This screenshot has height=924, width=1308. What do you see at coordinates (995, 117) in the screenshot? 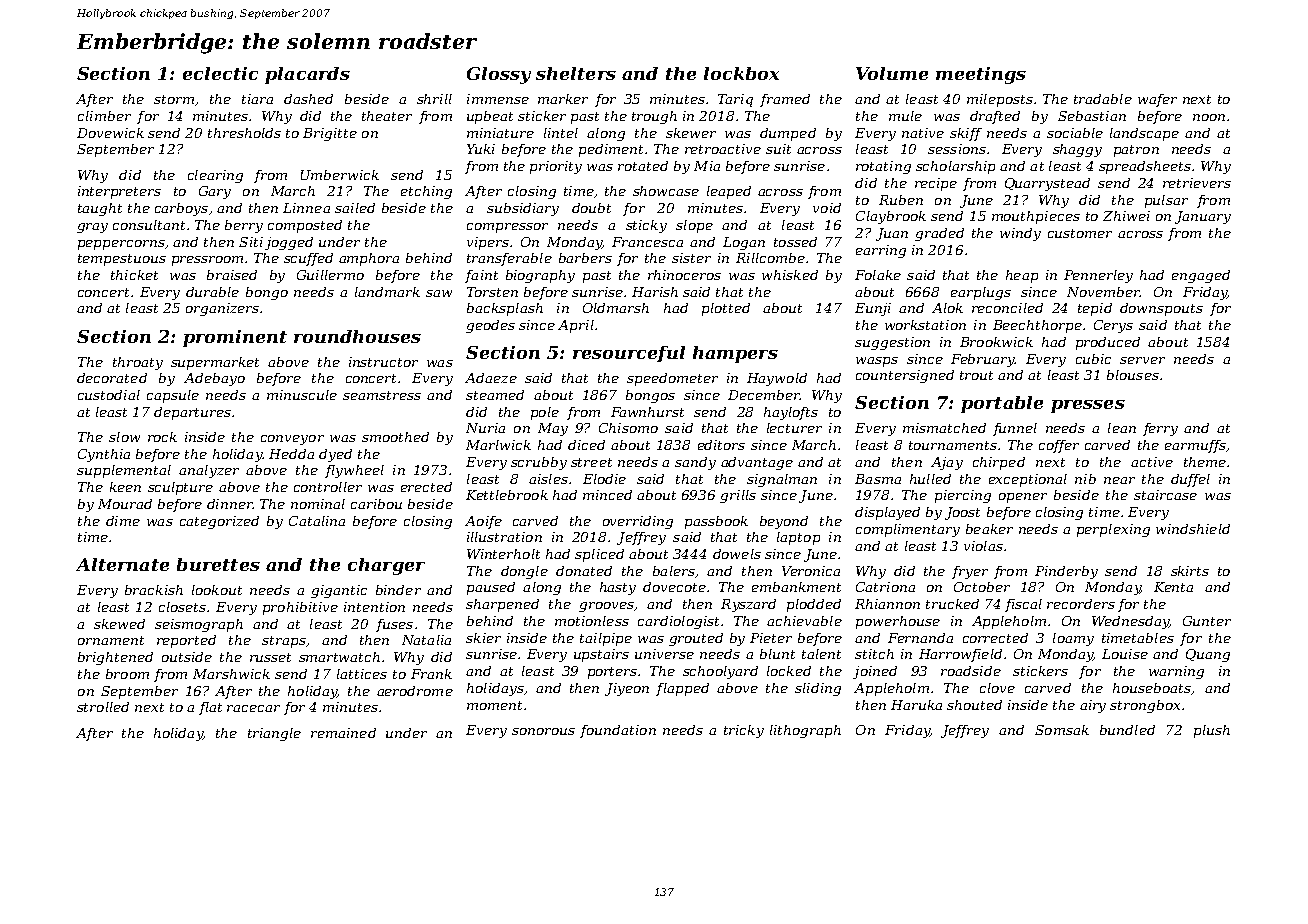
I see `drafted` at bounding box center [995, 117].
